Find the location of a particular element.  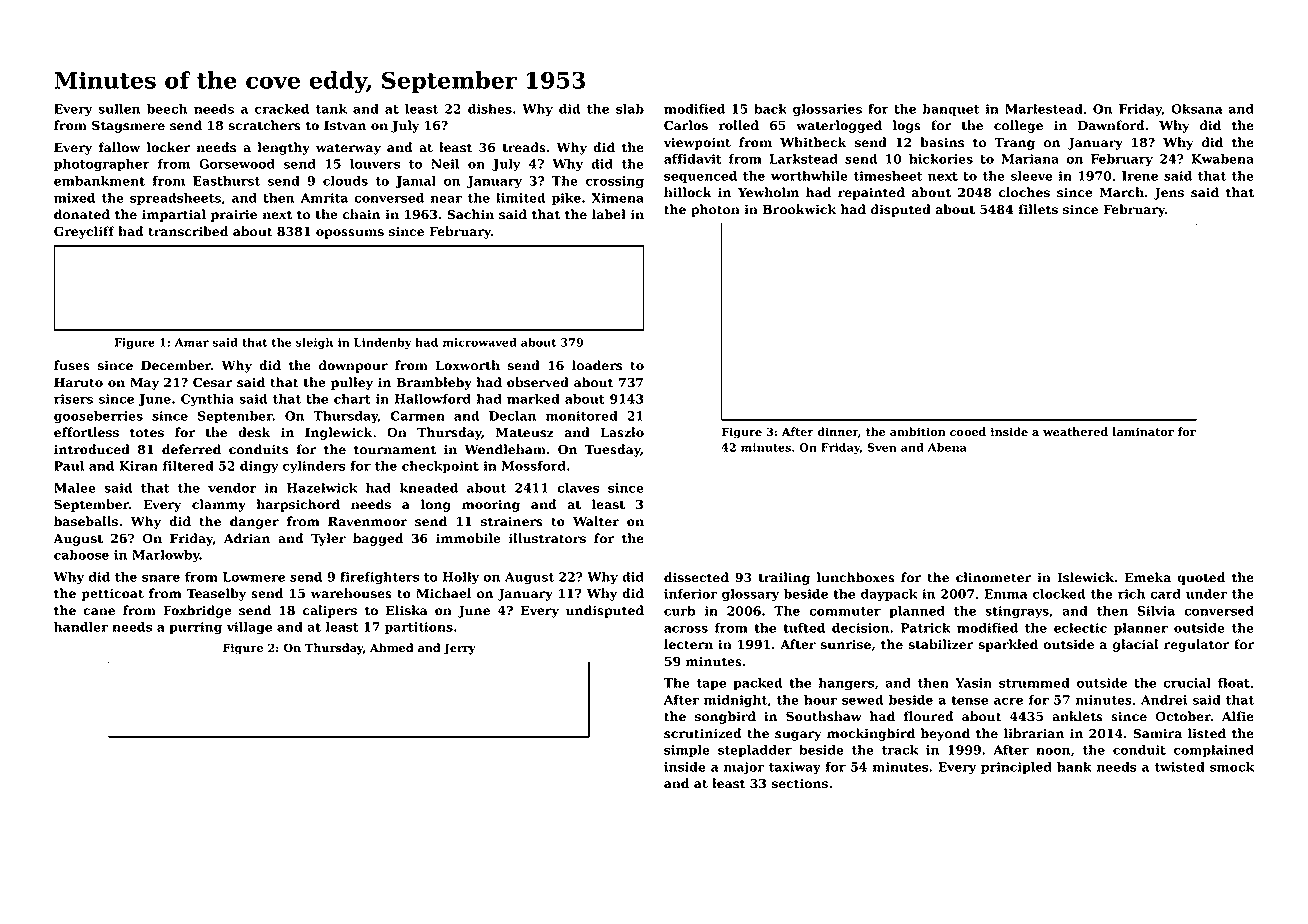

major is located at coordinates (744, 768).
